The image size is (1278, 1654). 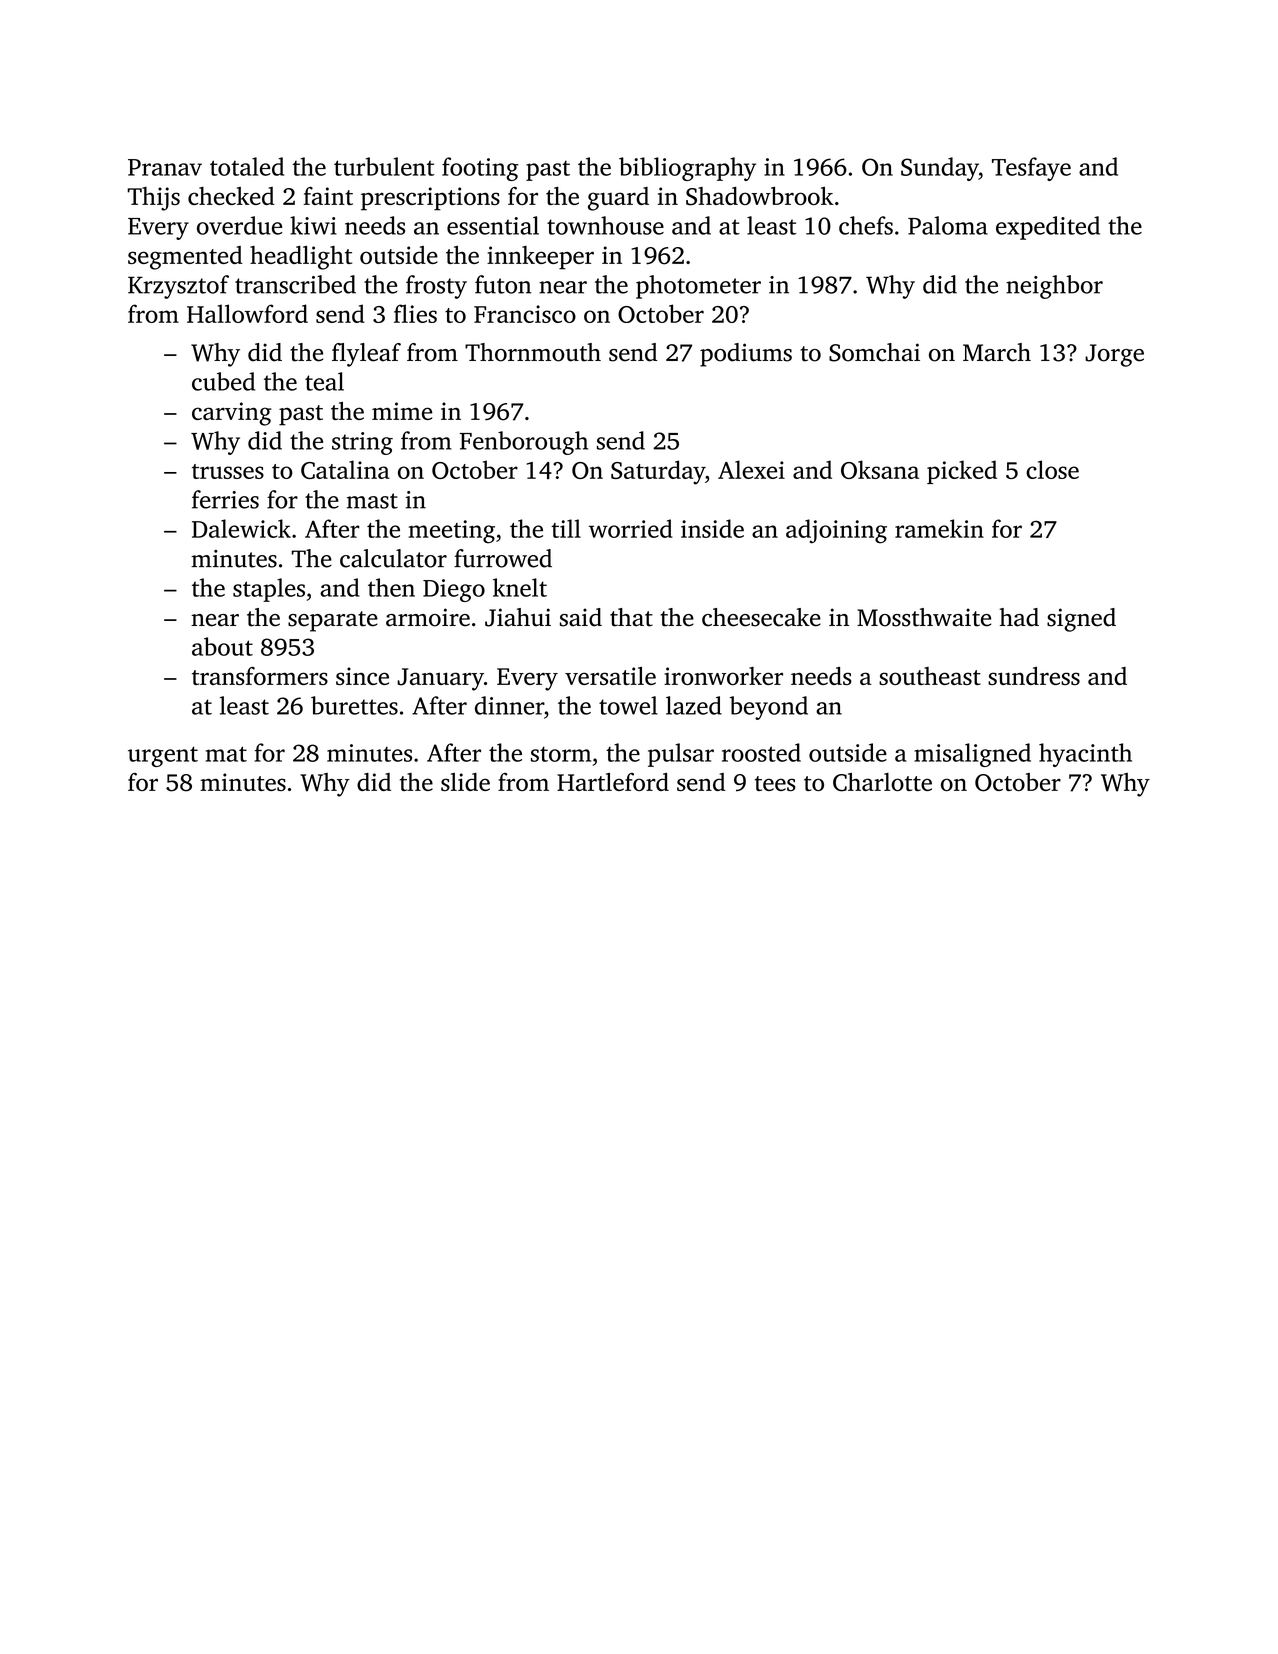 I want to click on Pranav, so click(x=165, y=167).
